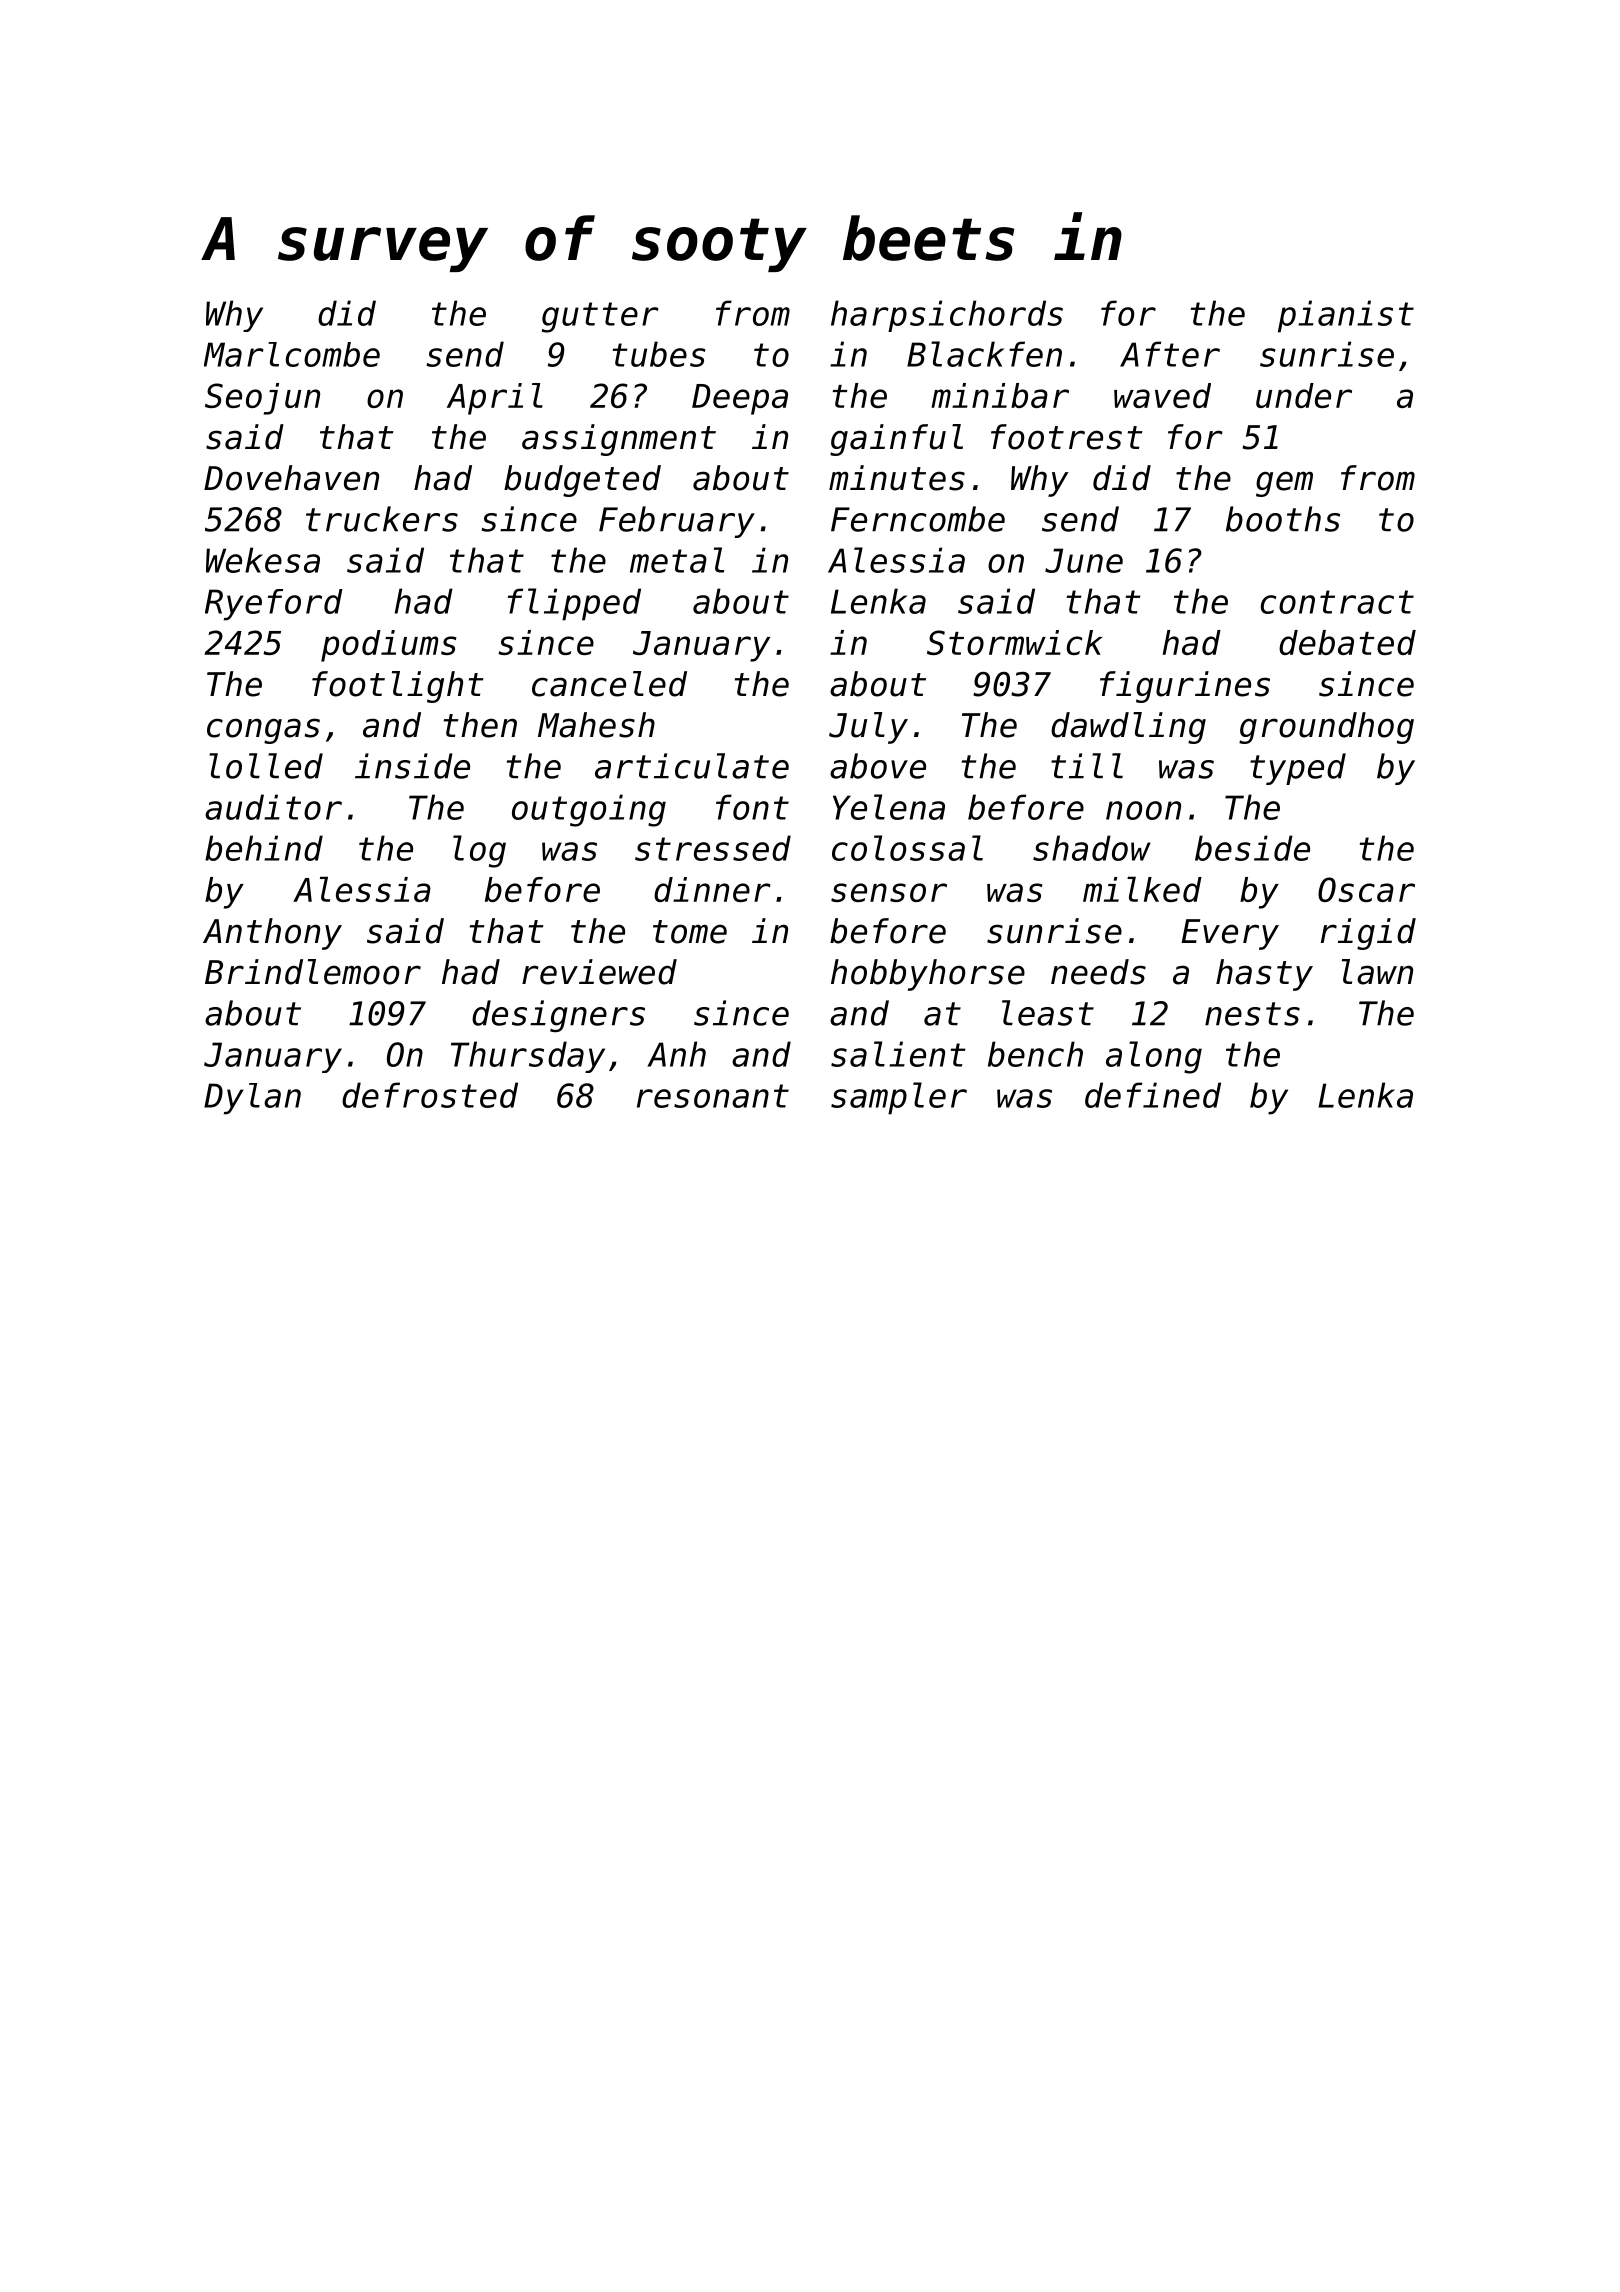 This page has height=2292, width=1620. What do you see at coordinates (600, 317) in the page?
I see `gutter` at bounding box center [600, 317].
